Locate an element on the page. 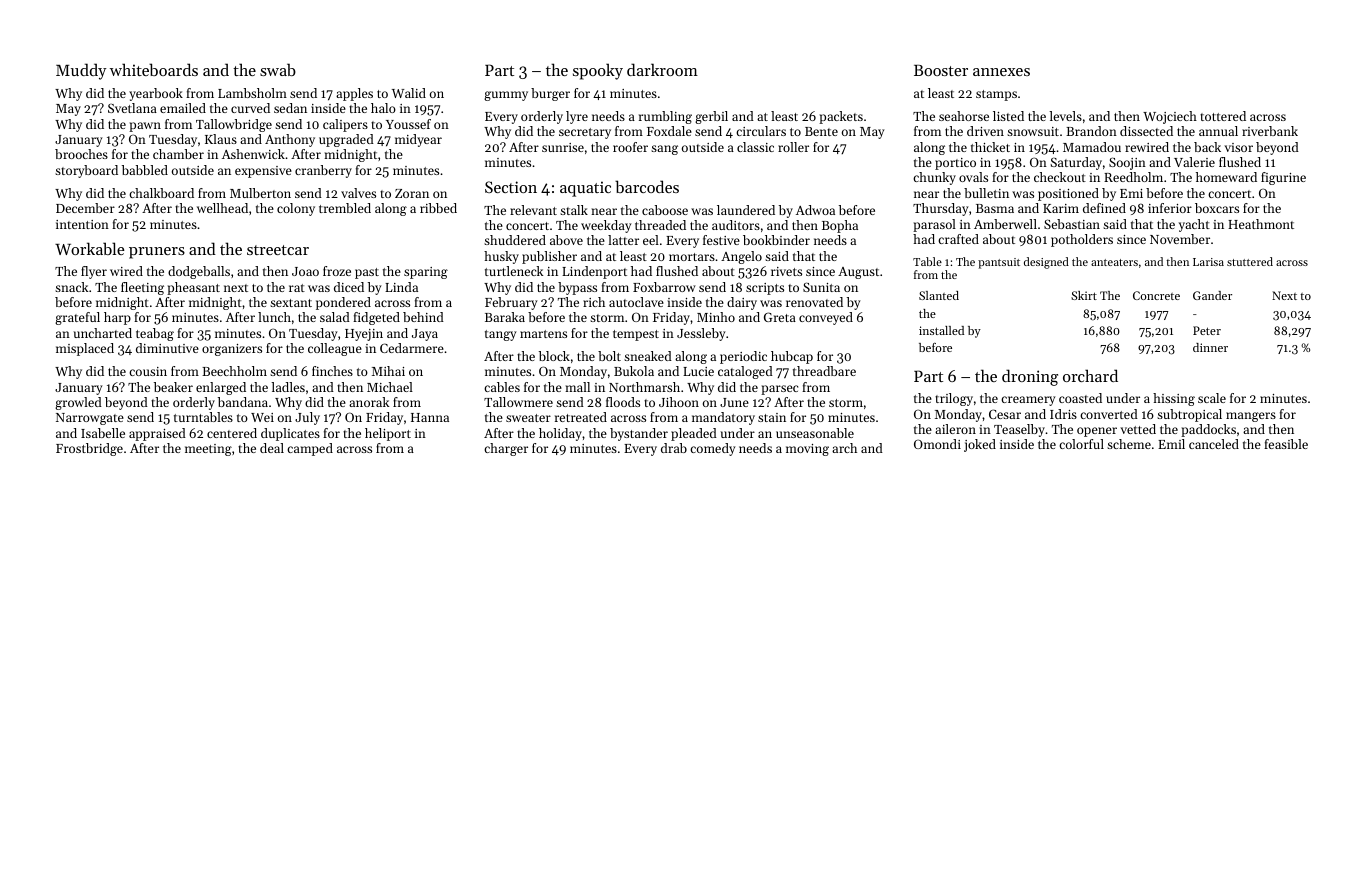 The height and width of the document is (887, 1372). trilogy is located at coordinates (954, 399).
